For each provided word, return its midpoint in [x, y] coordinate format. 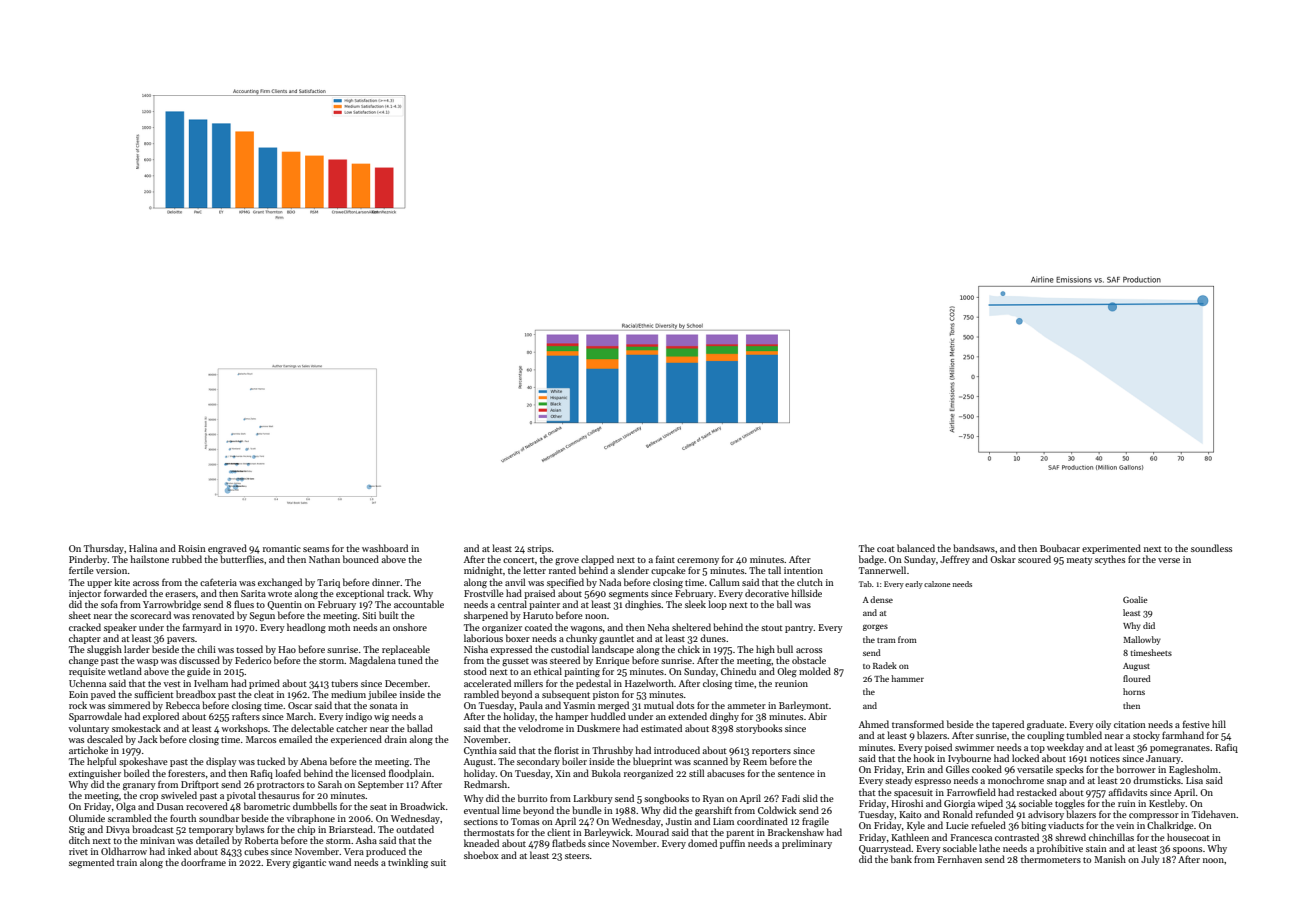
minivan [157, 840]
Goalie [1135, 599]
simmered [129, 705]
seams [316, 549]
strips [539, 549]
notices [1105, 758]
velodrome [541, 728]
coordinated [762, 821]
